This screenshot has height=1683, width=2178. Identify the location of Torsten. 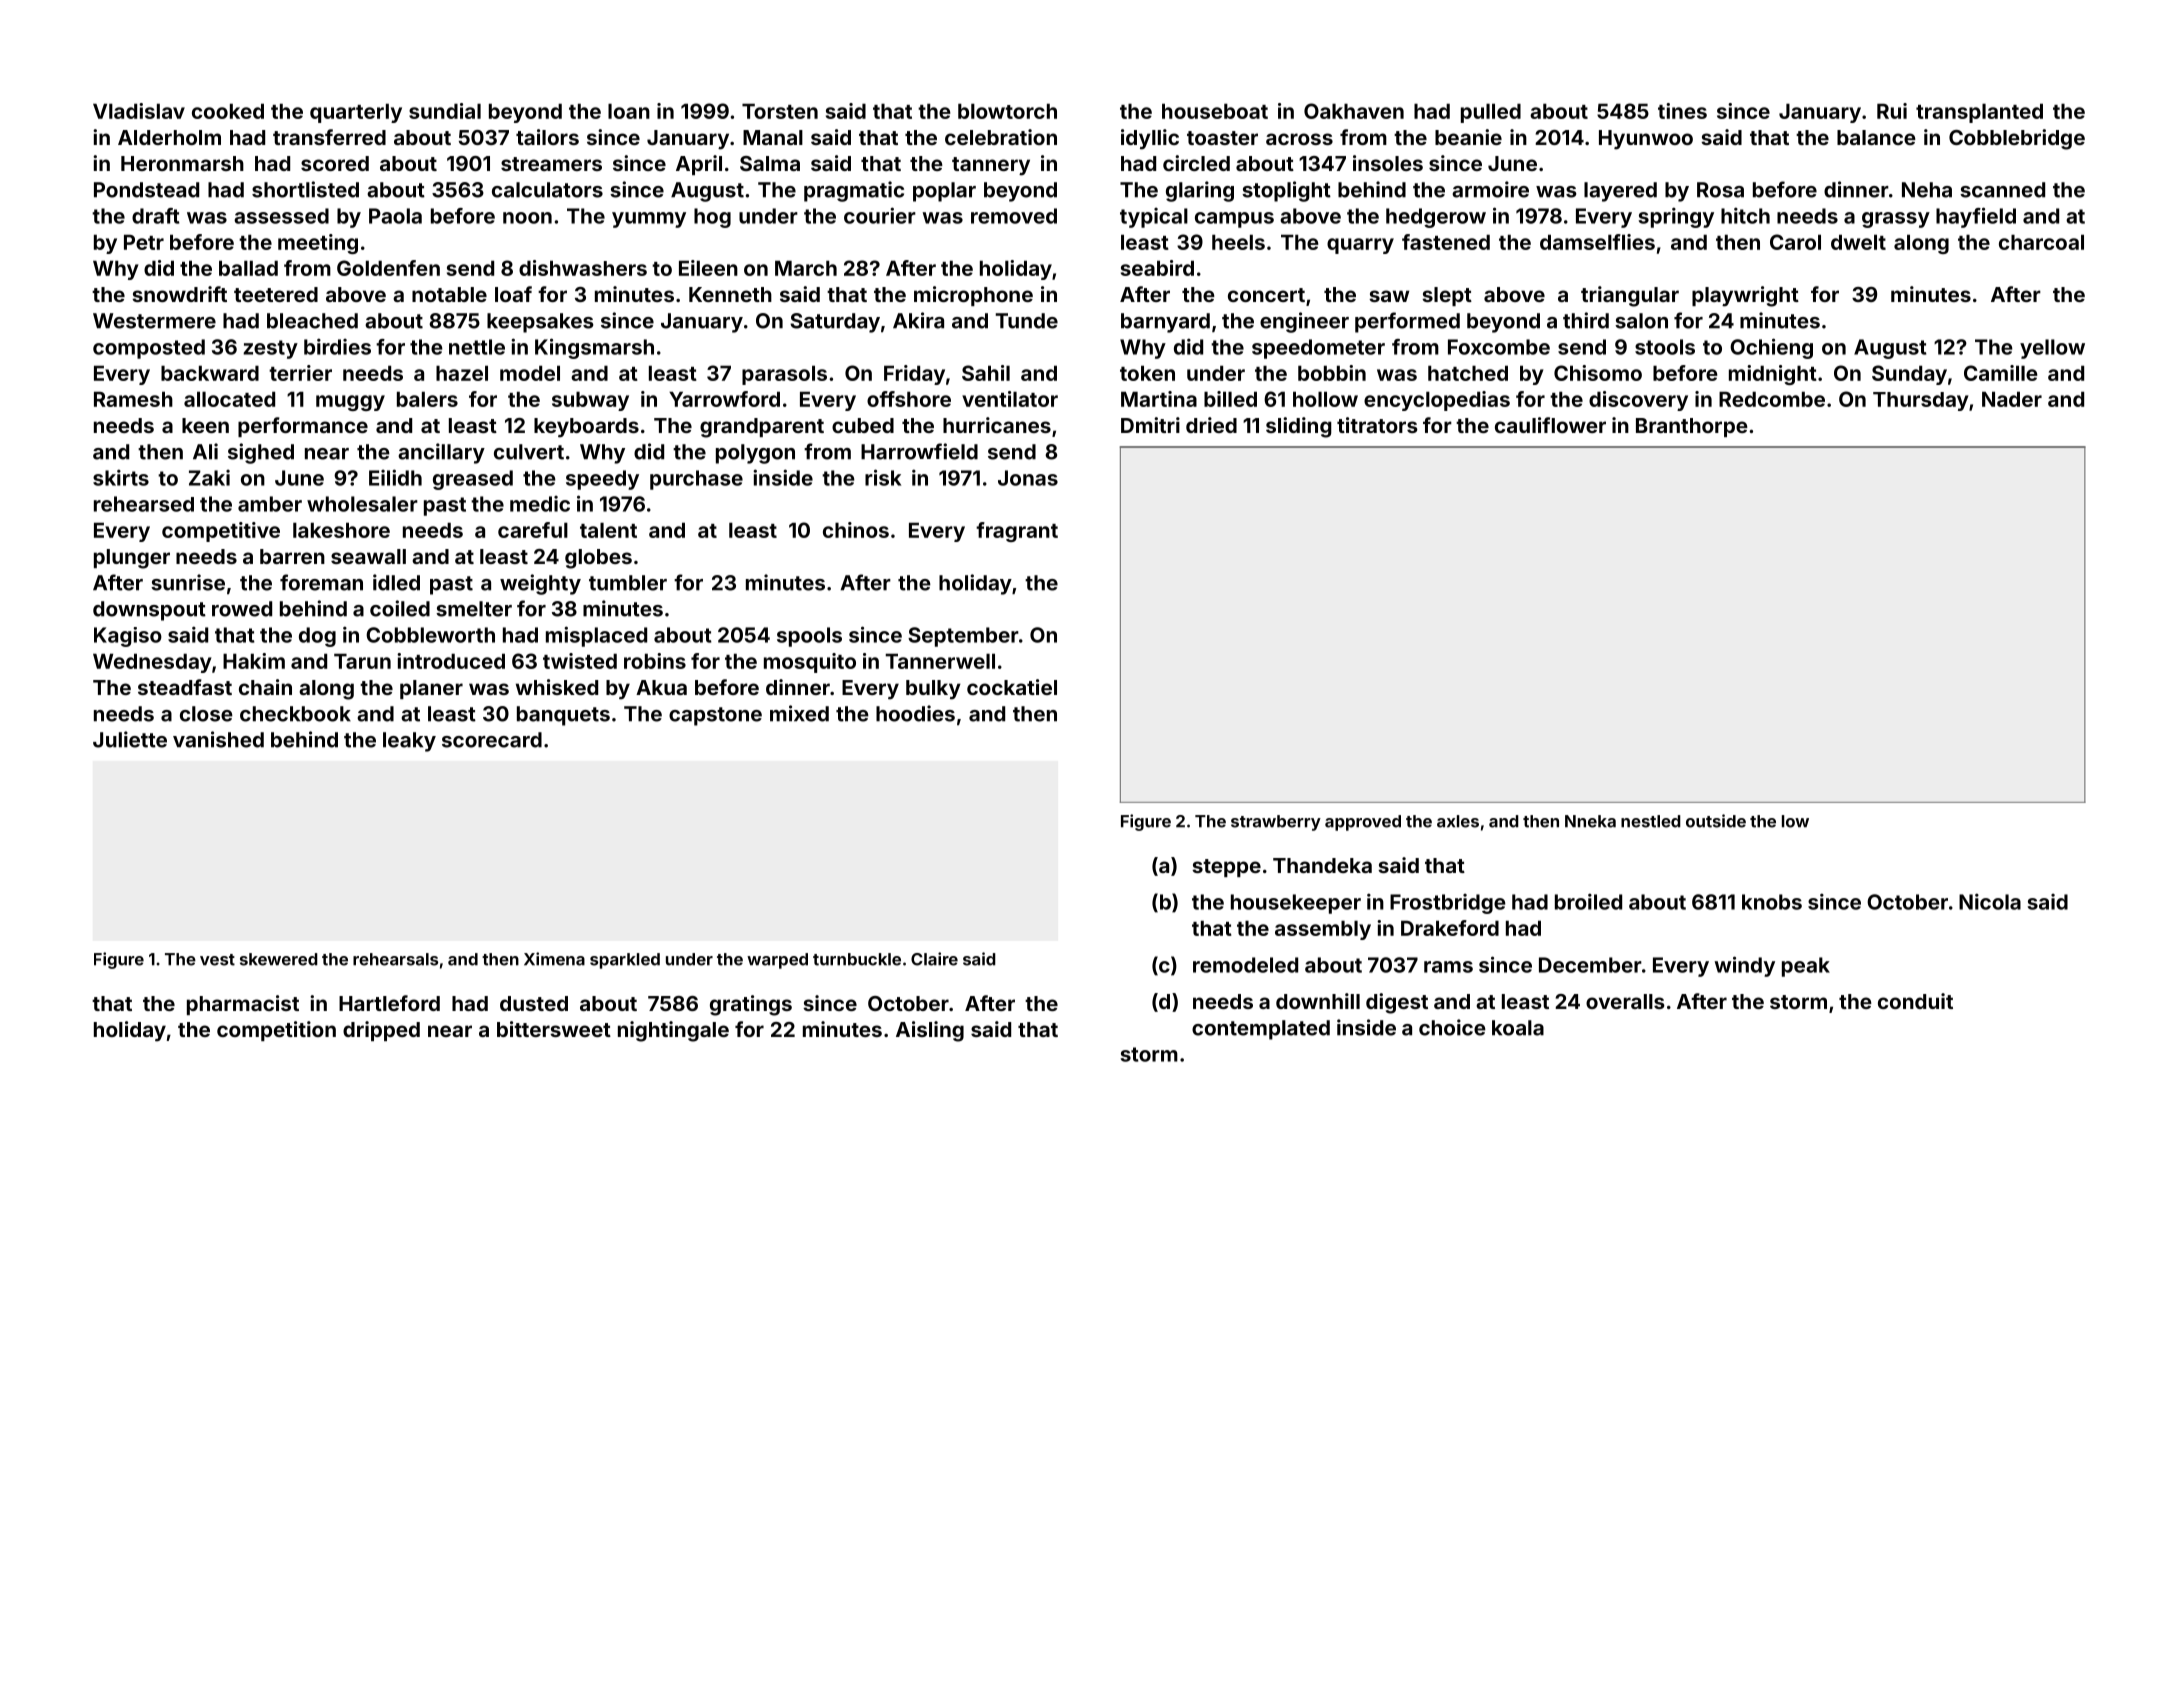
(780, 111).
